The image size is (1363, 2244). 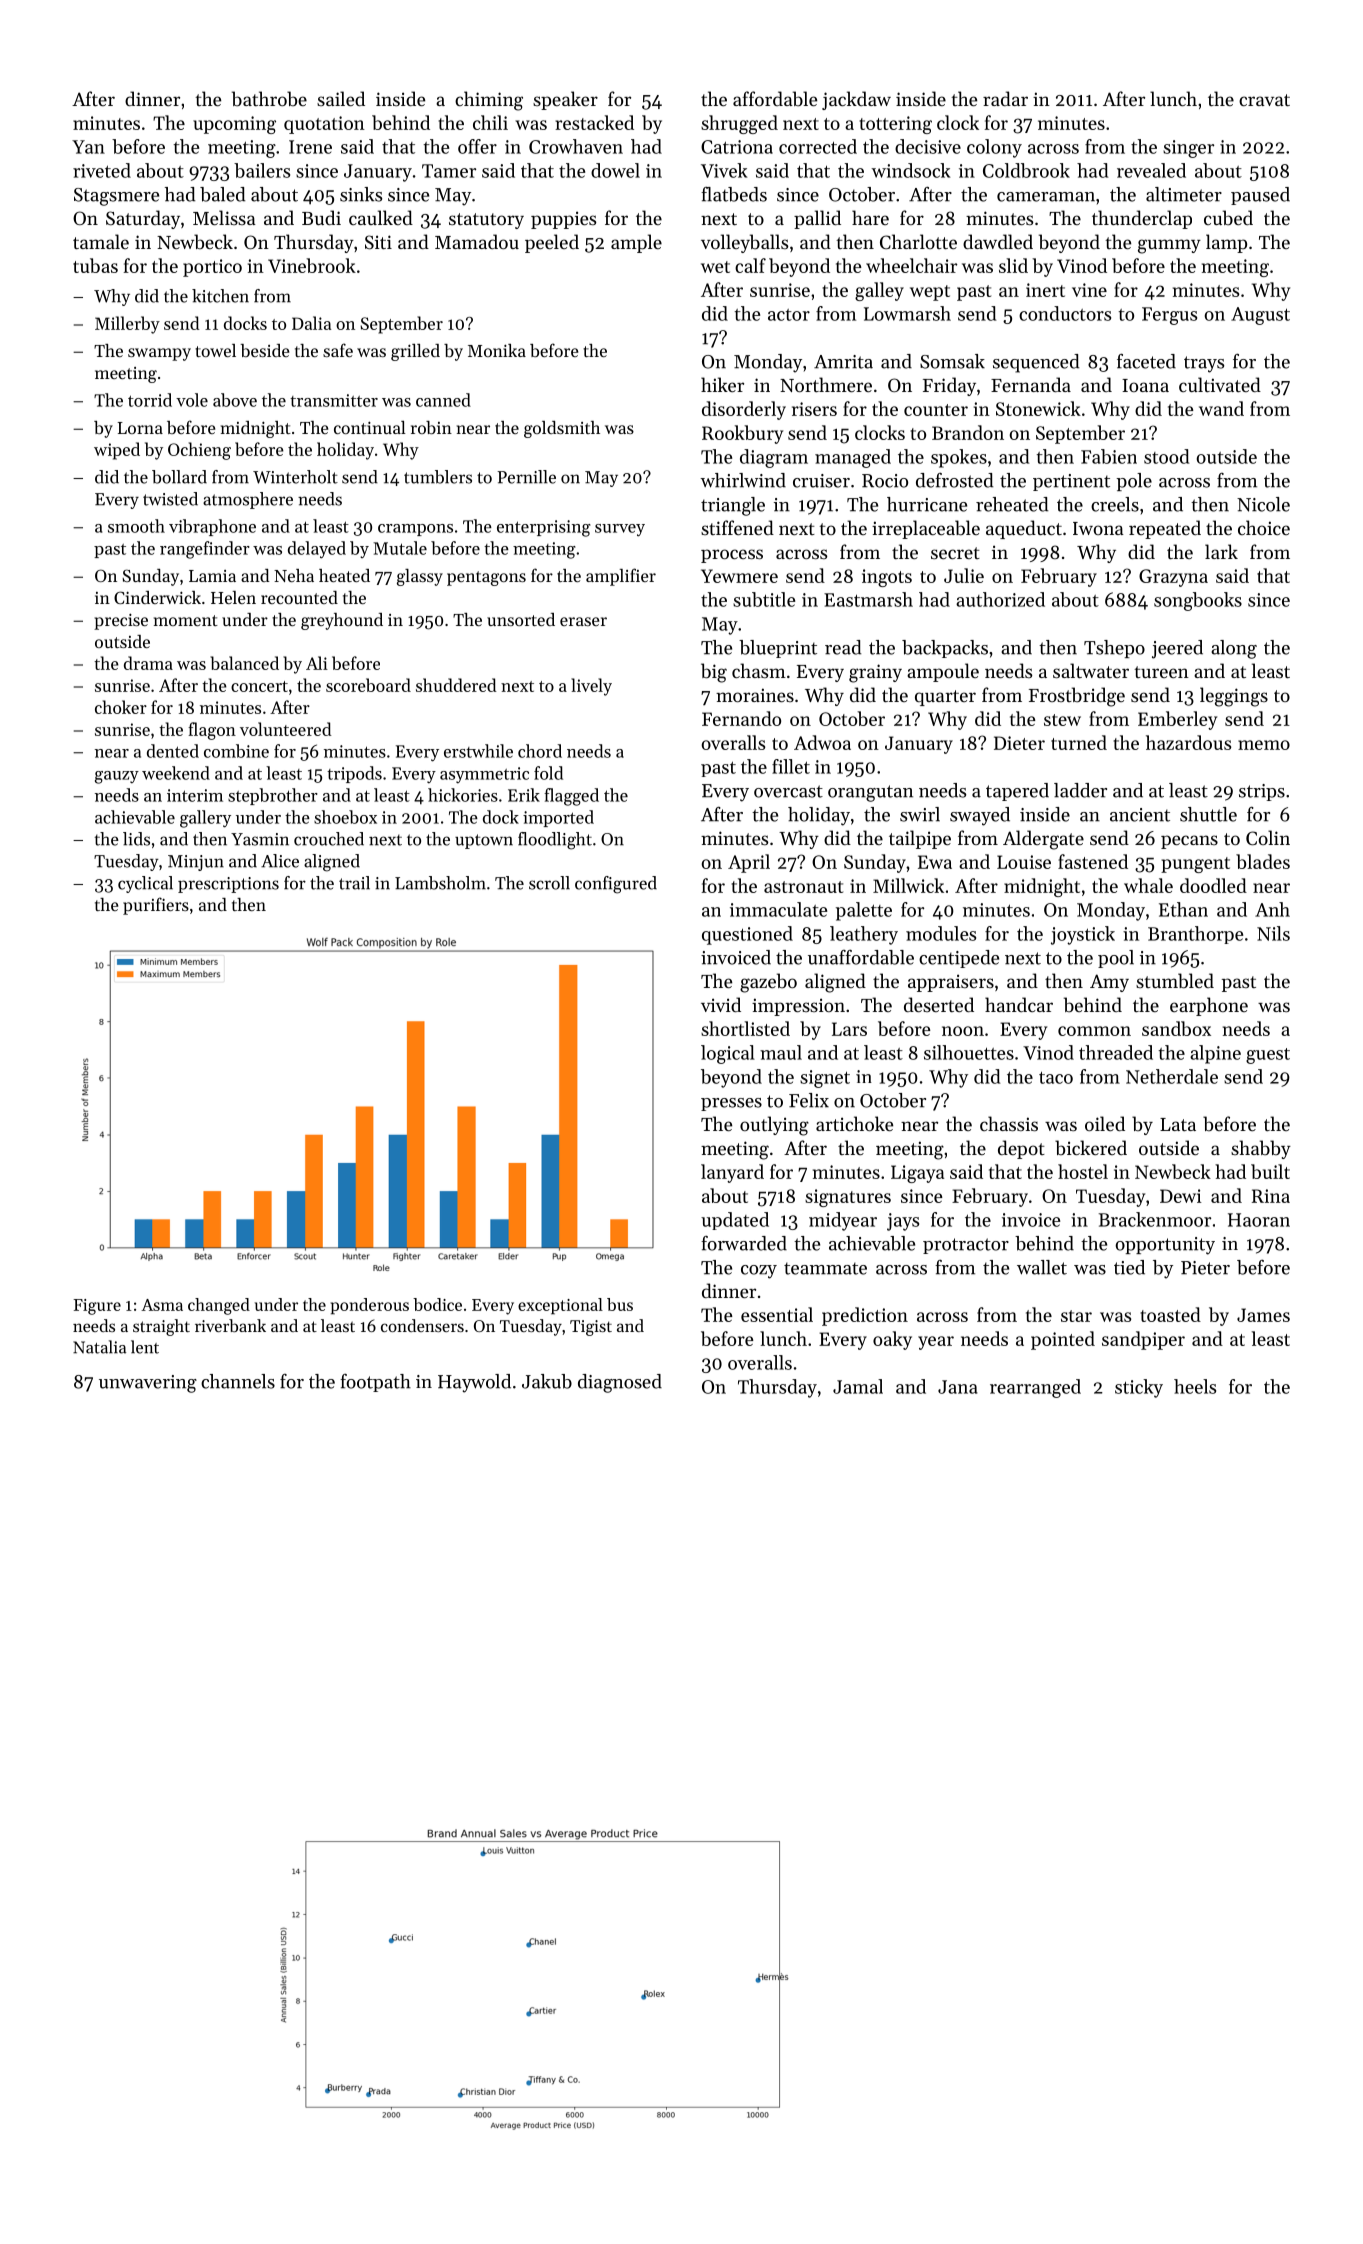 What do you see at coordinates (102, 170) in the screenshot?
I see `riveted` at bounding box center [102, 170].
